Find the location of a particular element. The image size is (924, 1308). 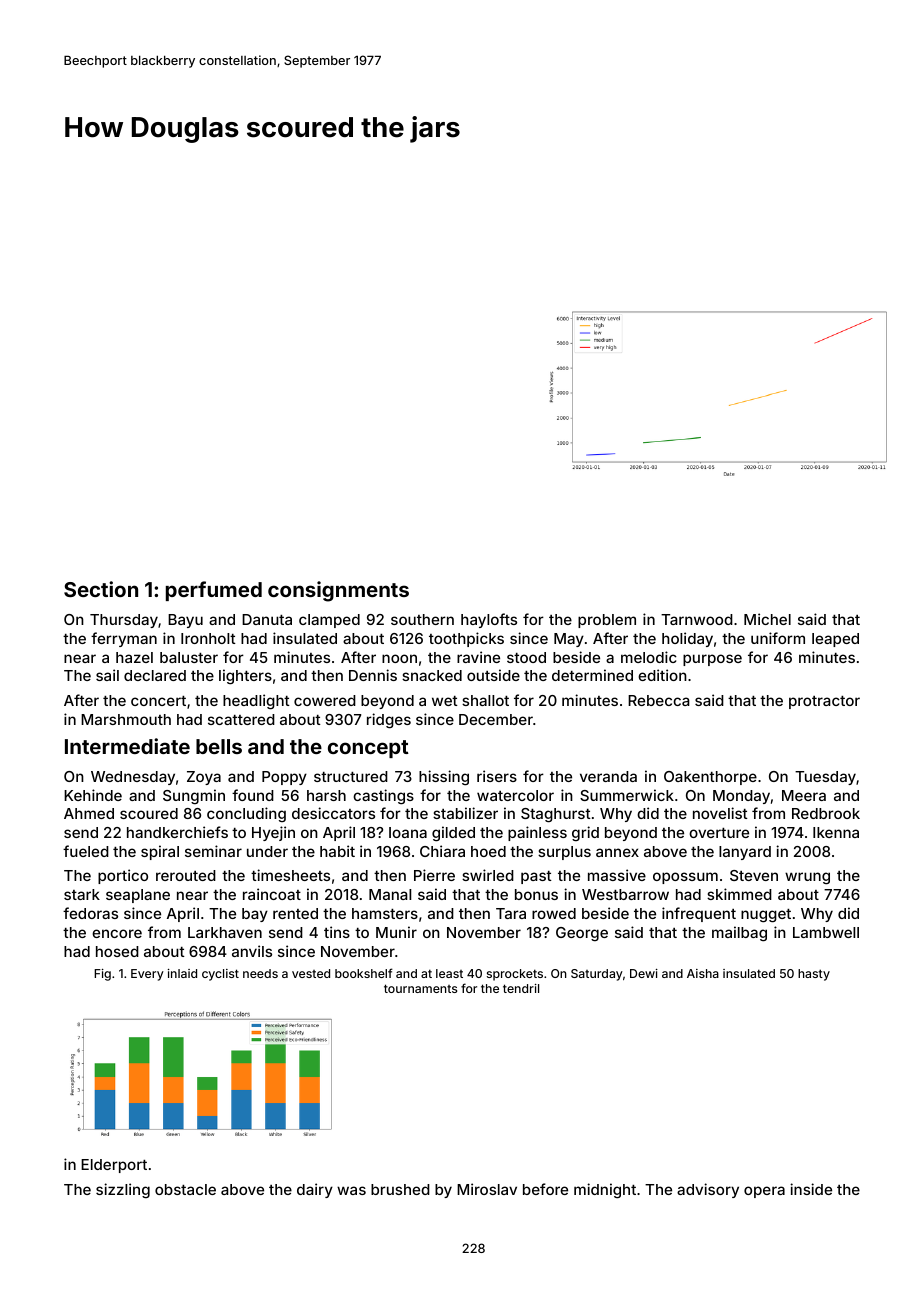

tournaments is located at coordinates (420, 988).
